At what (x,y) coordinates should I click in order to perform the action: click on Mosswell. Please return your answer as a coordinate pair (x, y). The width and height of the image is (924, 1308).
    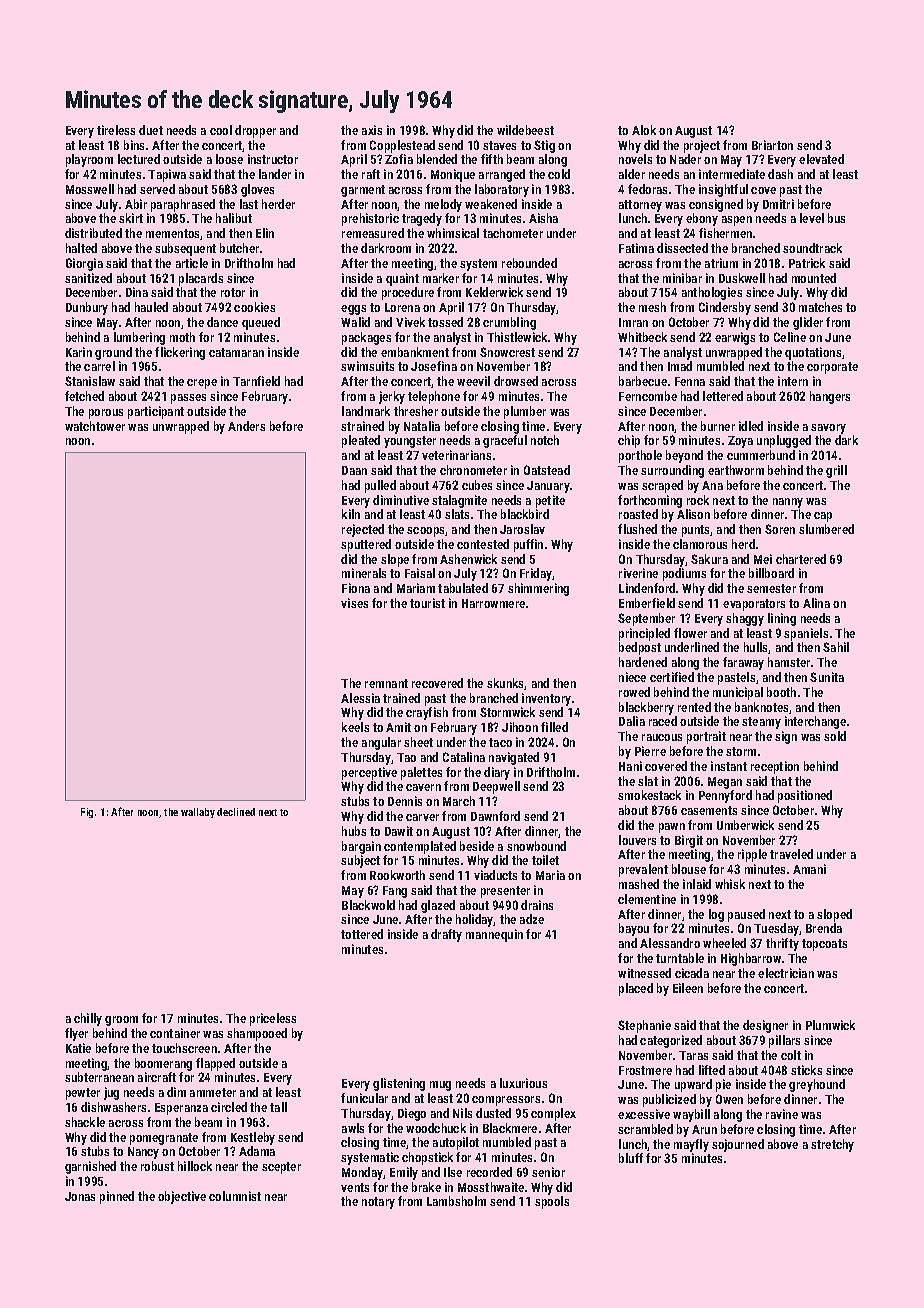
    Looking at the image, I should click on (90, 189).
